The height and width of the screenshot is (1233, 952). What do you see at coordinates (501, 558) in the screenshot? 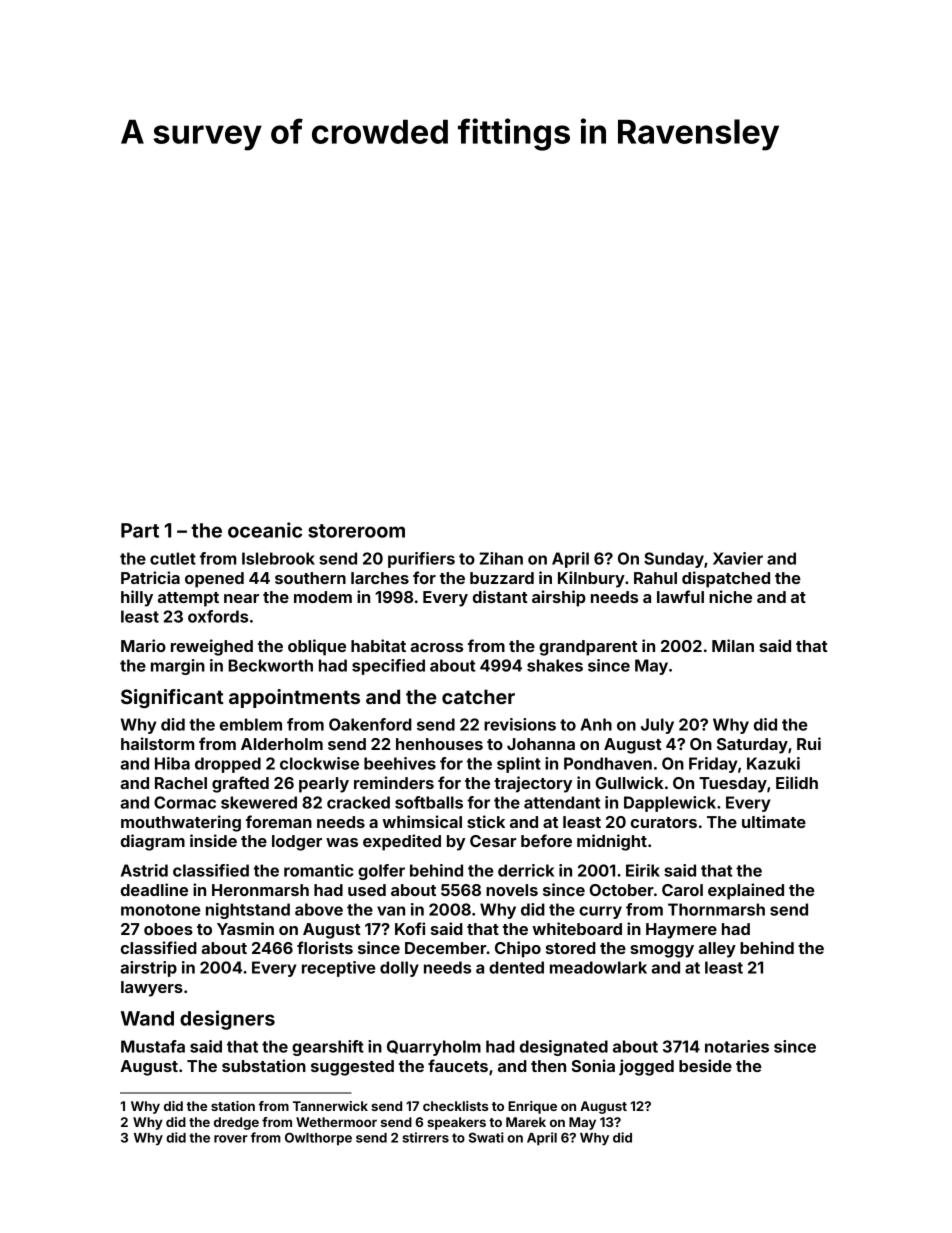
I see `Zihan` at bounding box center [501, 558].
